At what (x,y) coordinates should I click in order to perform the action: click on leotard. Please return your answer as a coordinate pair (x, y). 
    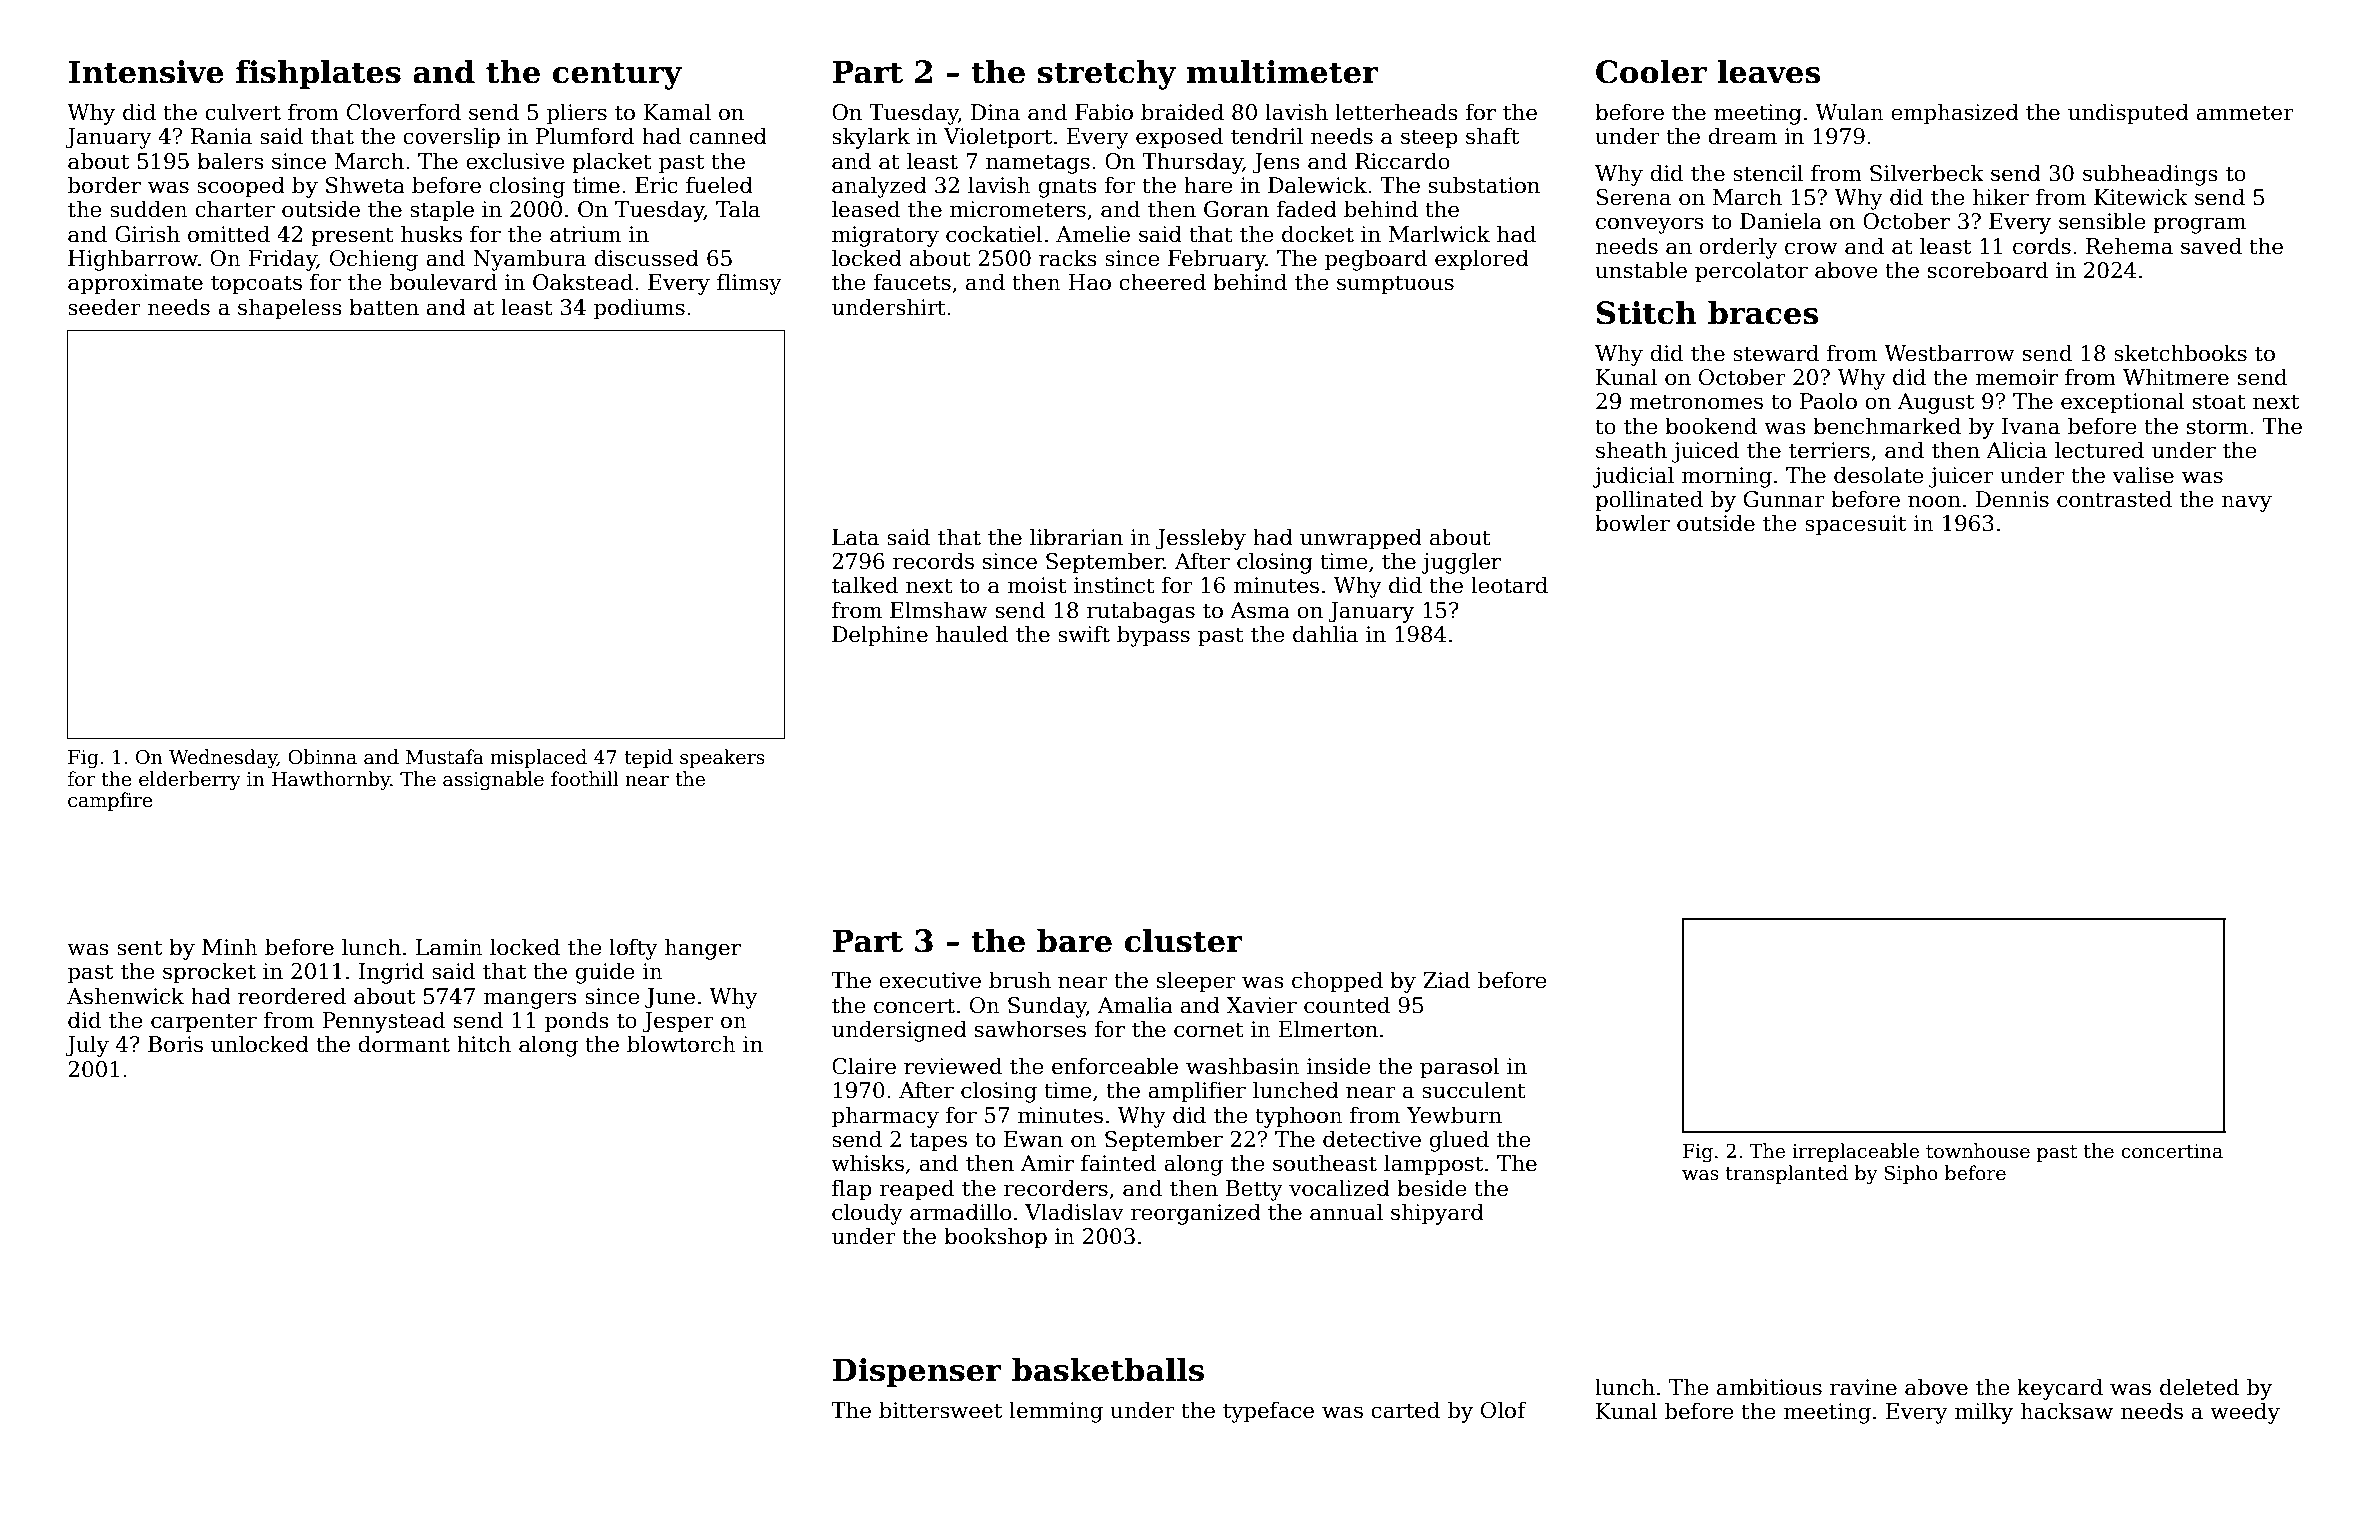
    Looking at the image, I should click on (1509, 585).
